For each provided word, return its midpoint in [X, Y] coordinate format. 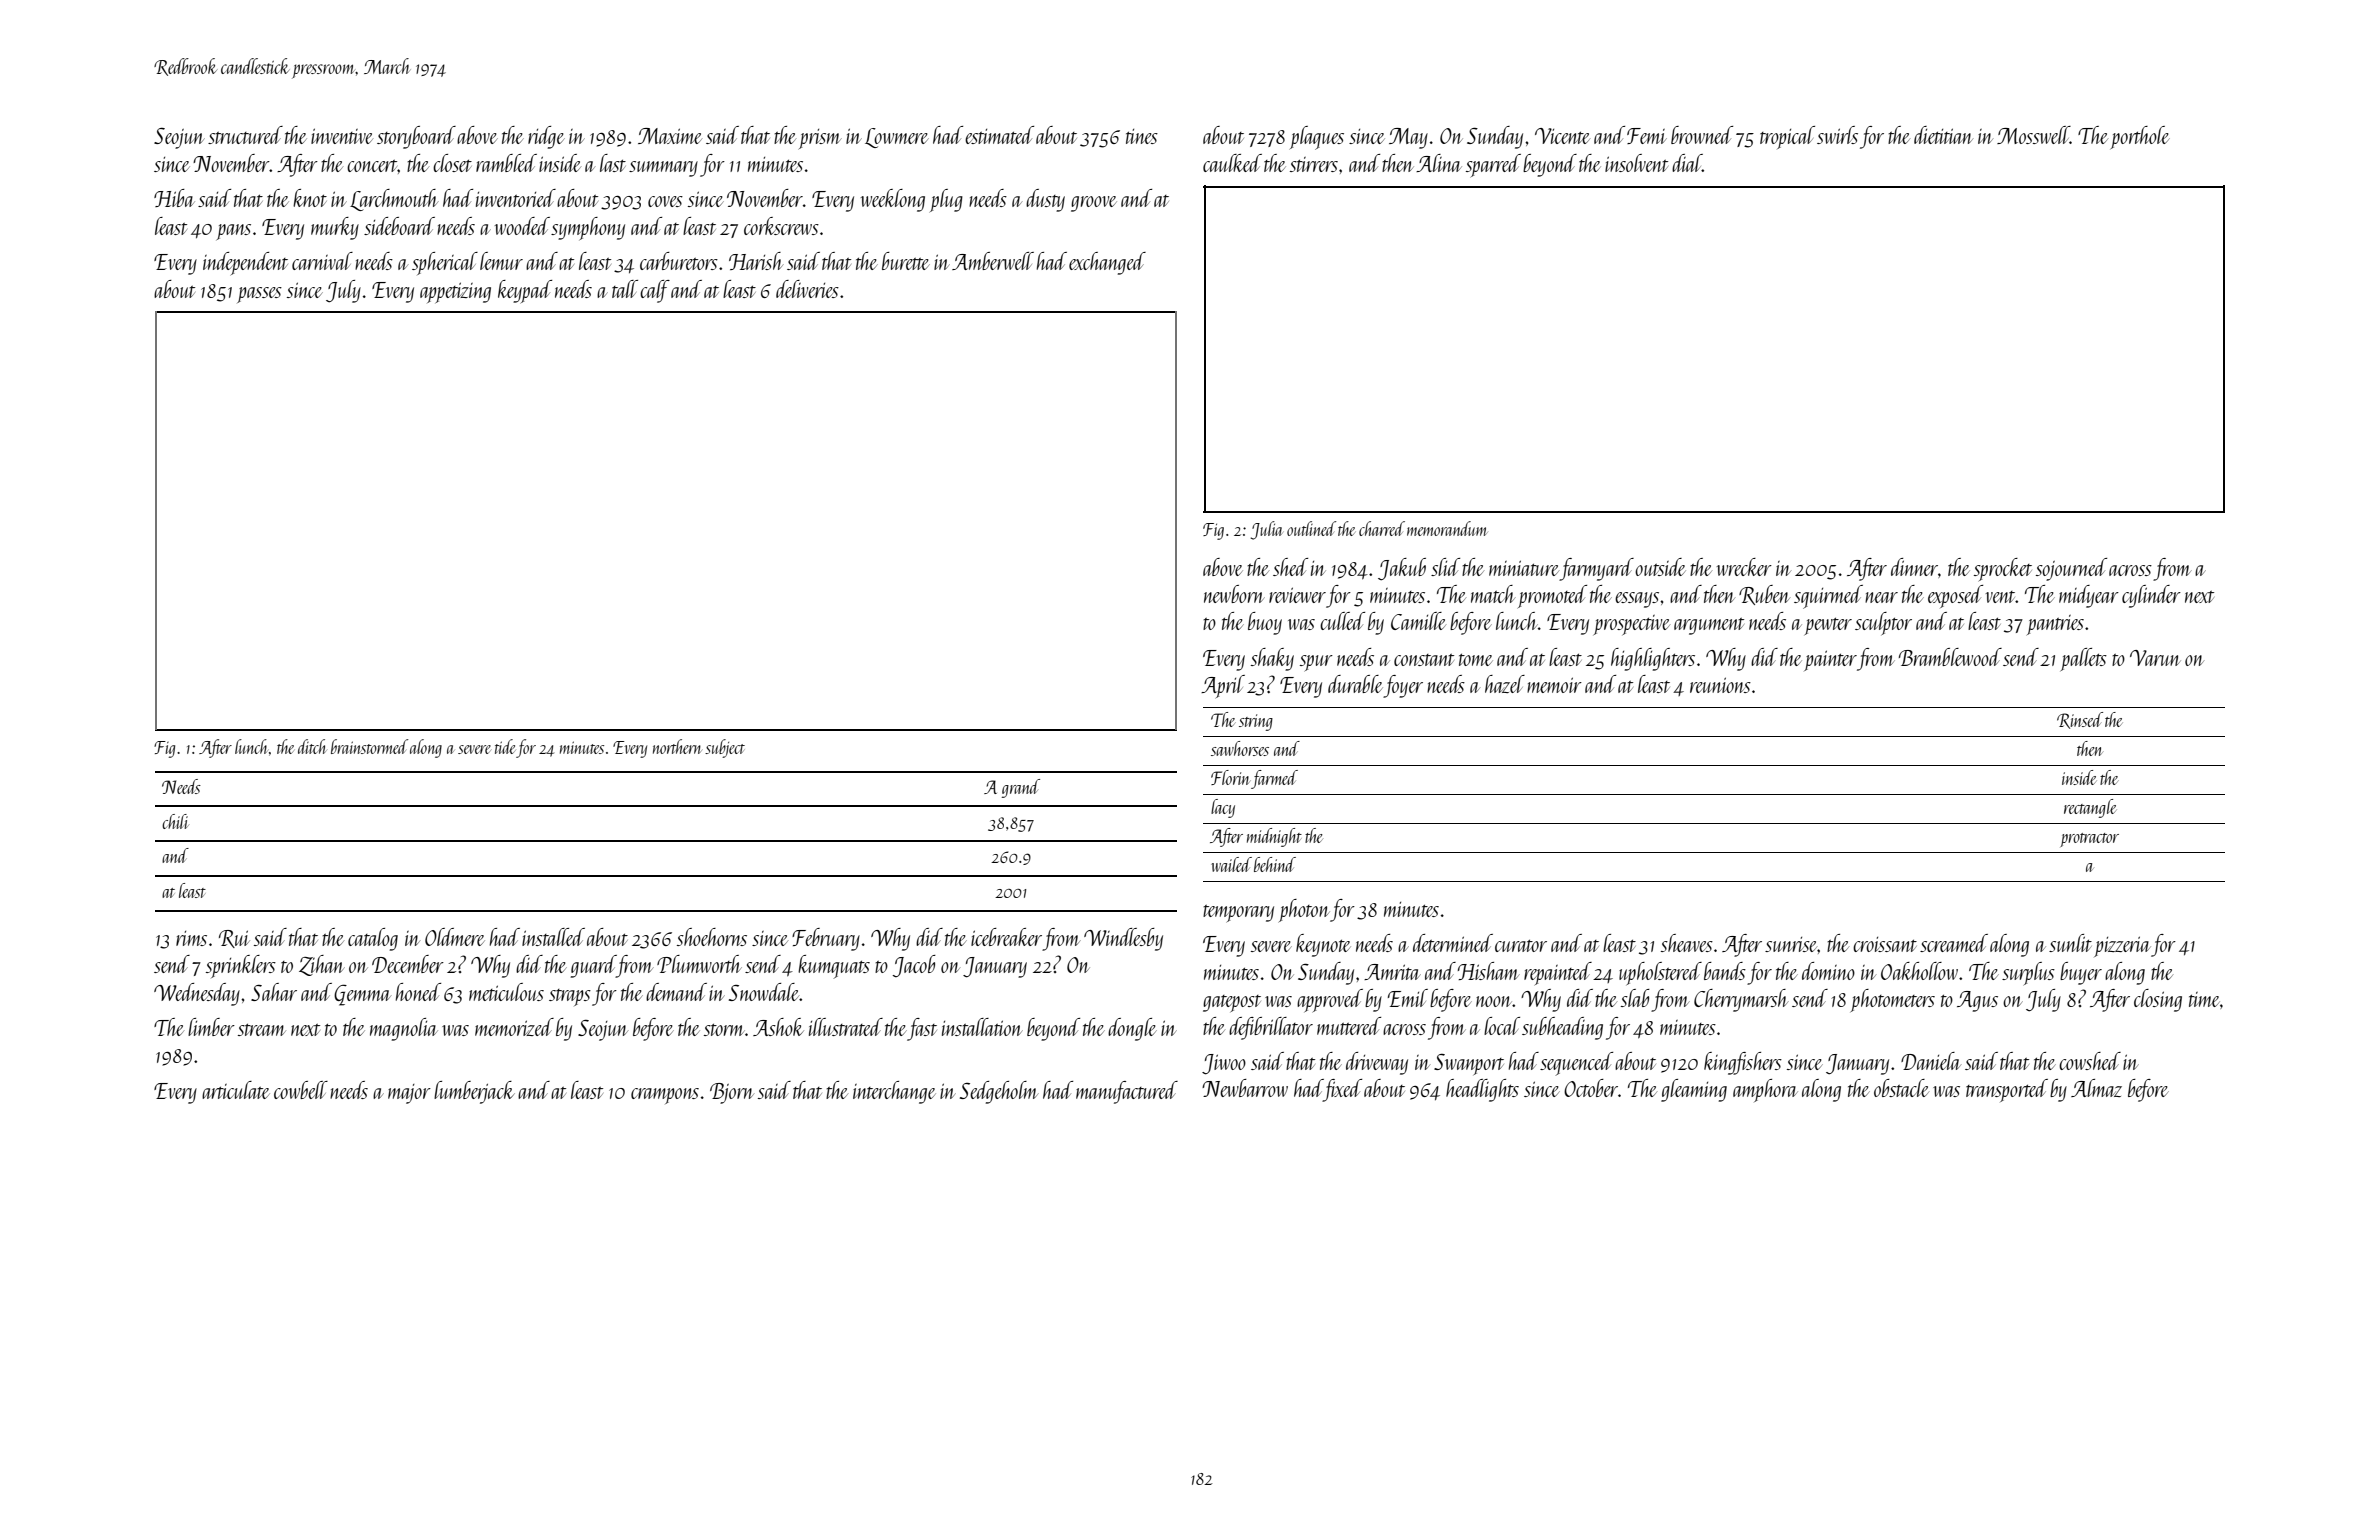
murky [335, 228]
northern [677, 746]
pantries [2055, 625]
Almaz [2096, 1088]
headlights [1482, 1090]
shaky [1272, 659]
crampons [665, 1096]
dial [1687, 163]
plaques [1317, 138]
